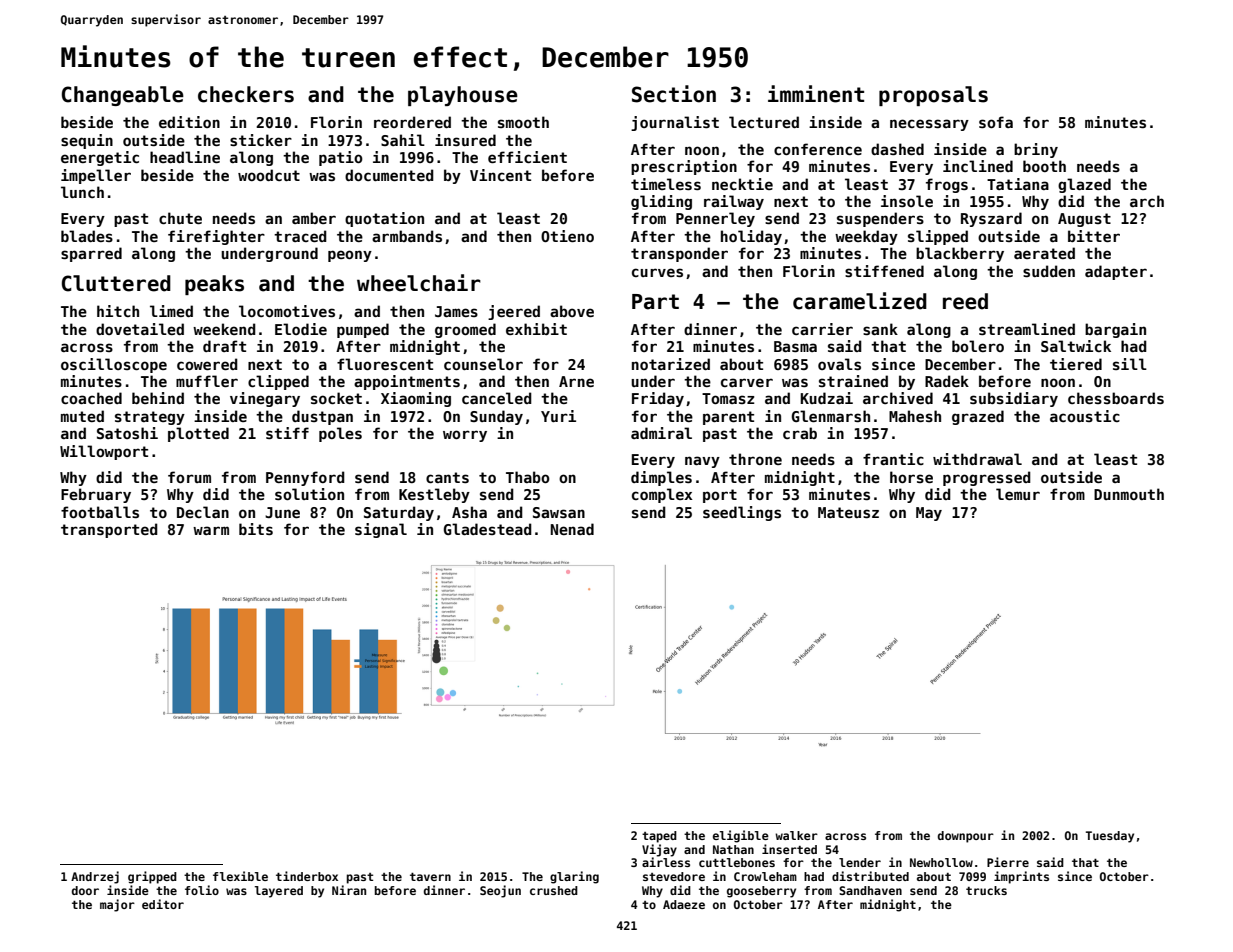 The height and width of the page is (952, 1233). I want to click on Andrzej, so click(95, 877).
